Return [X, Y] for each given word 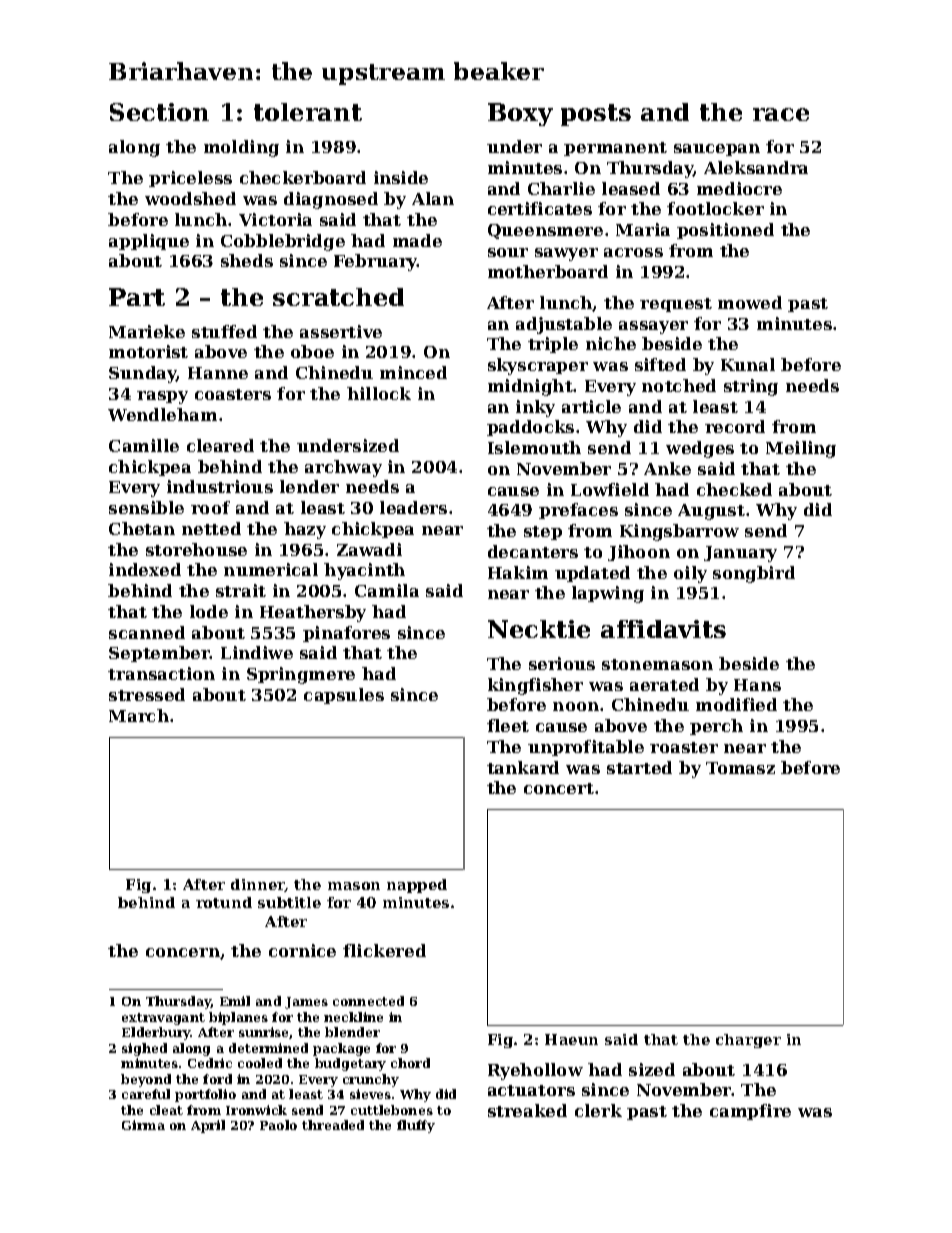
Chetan [142, 528]
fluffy [416, 1126]
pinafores [346, 634]
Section [159, 112]
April [208, 1126]
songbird [754, 574]
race [781, 114]
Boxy [520, 114]
